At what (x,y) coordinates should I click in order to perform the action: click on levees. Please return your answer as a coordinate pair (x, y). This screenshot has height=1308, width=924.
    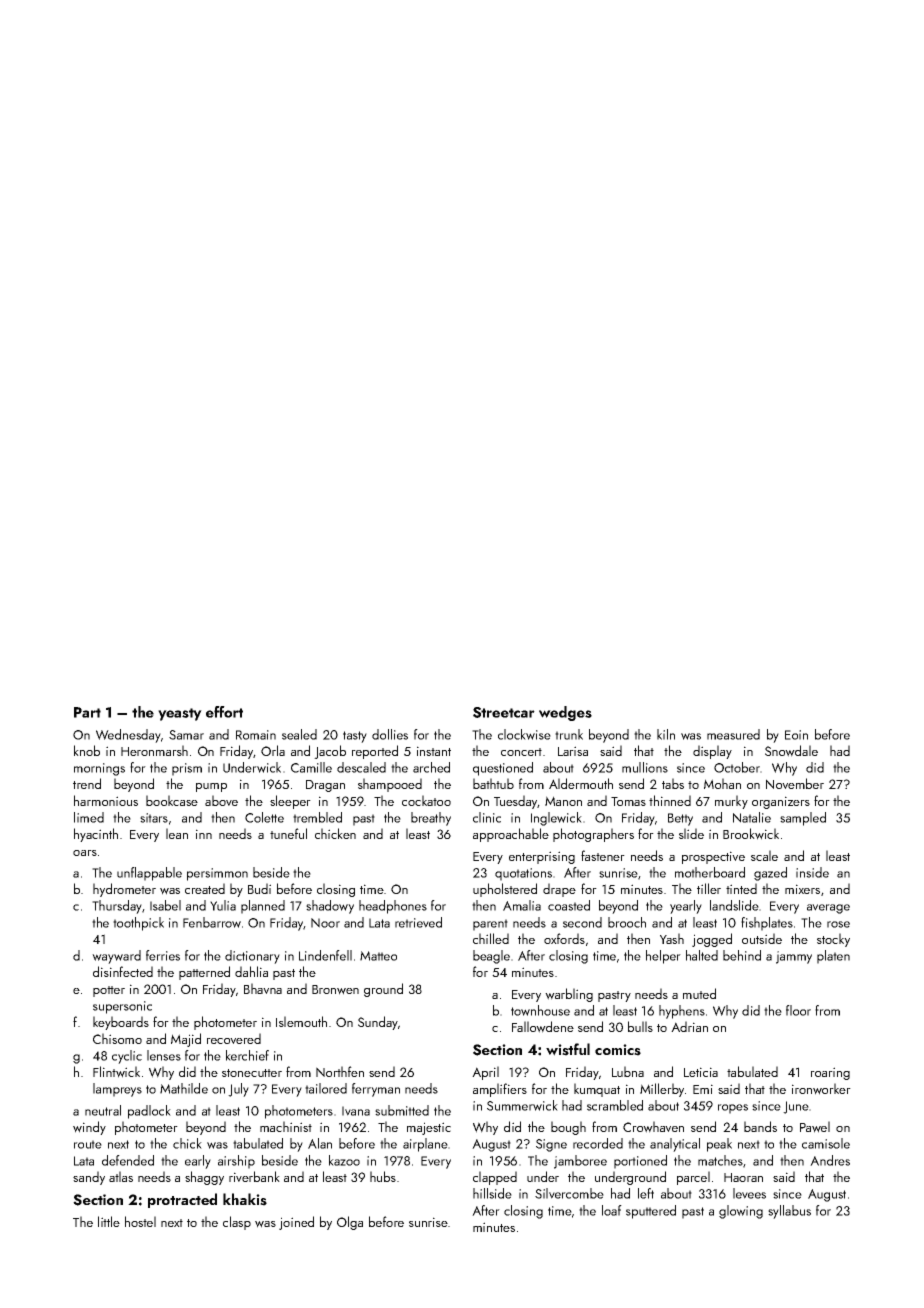
    Looking at the image, I should click on (749, 1193).
